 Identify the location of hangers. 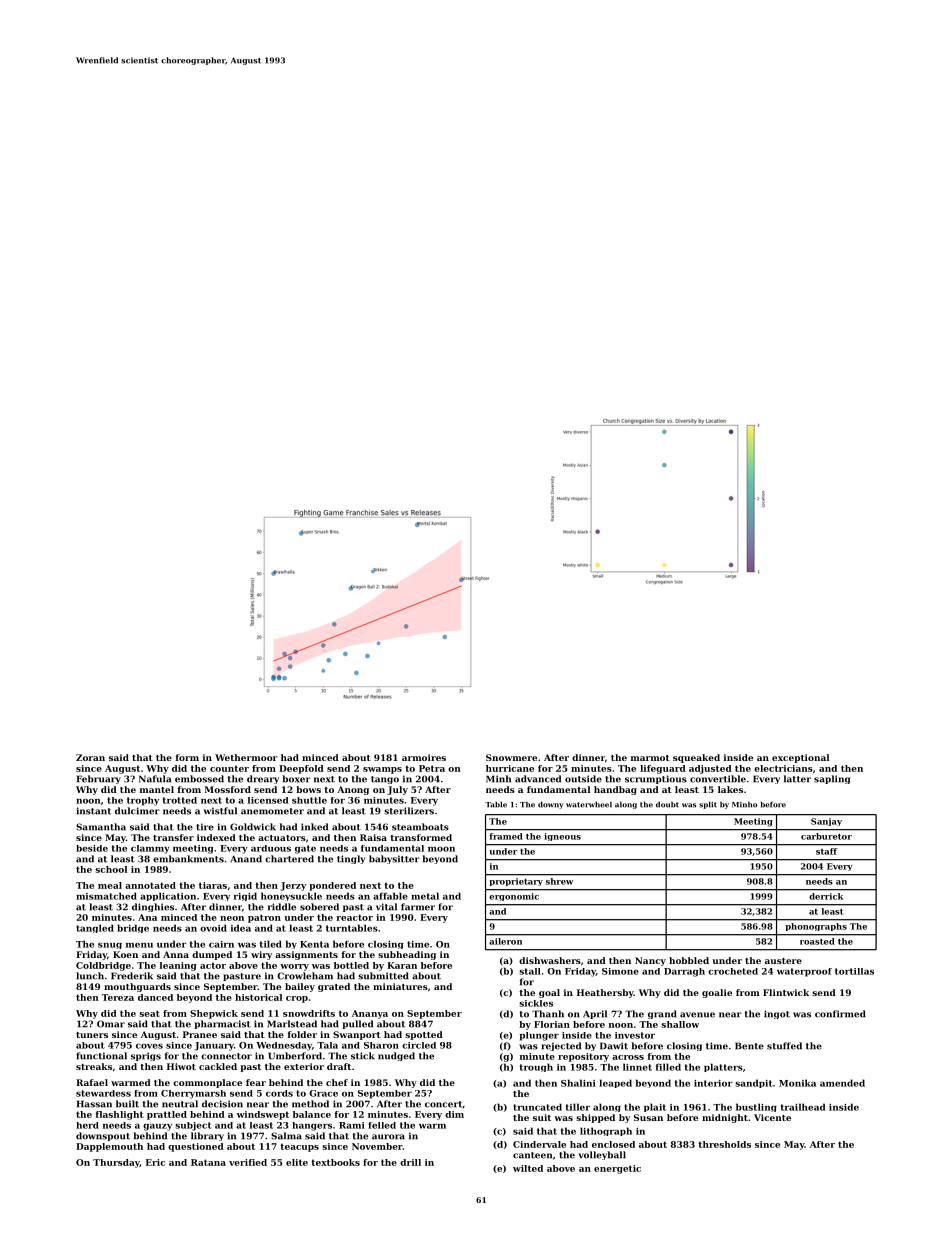
(312, 1126).
